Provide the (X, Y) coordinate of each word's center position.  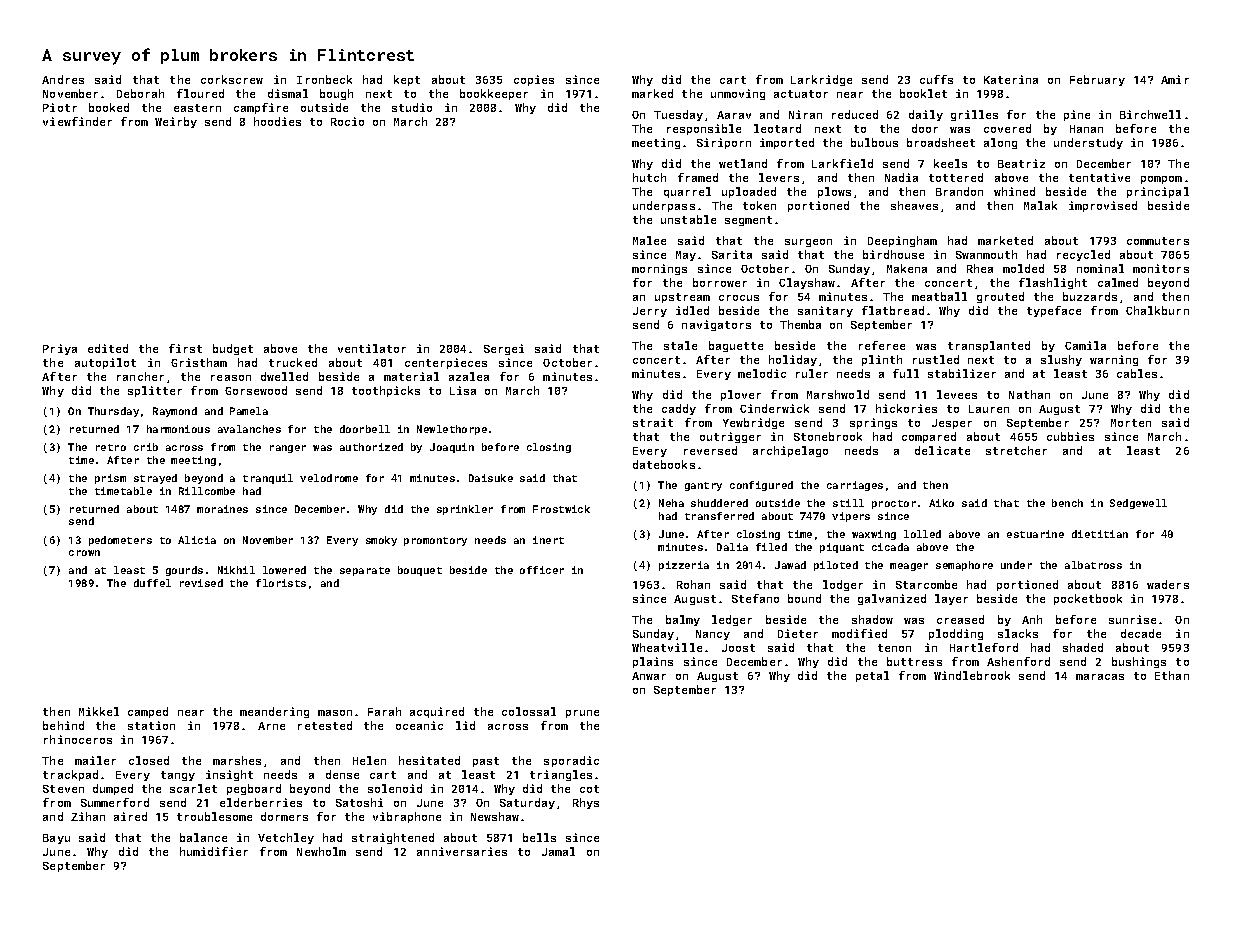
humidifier (214, 851)
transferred (719, 516)
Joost (738, 648)
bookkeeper (494, 94)
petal (872, 676)
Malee (649, 240)
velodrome (329, 478)
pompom (1161, 180)
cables (1137, 373)
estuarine (1035, 534)
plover (741, 395)
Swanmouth (986, 254)
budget (233, 349)
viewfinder (77, 121)
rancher (140, 376)
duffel (152, 583)
